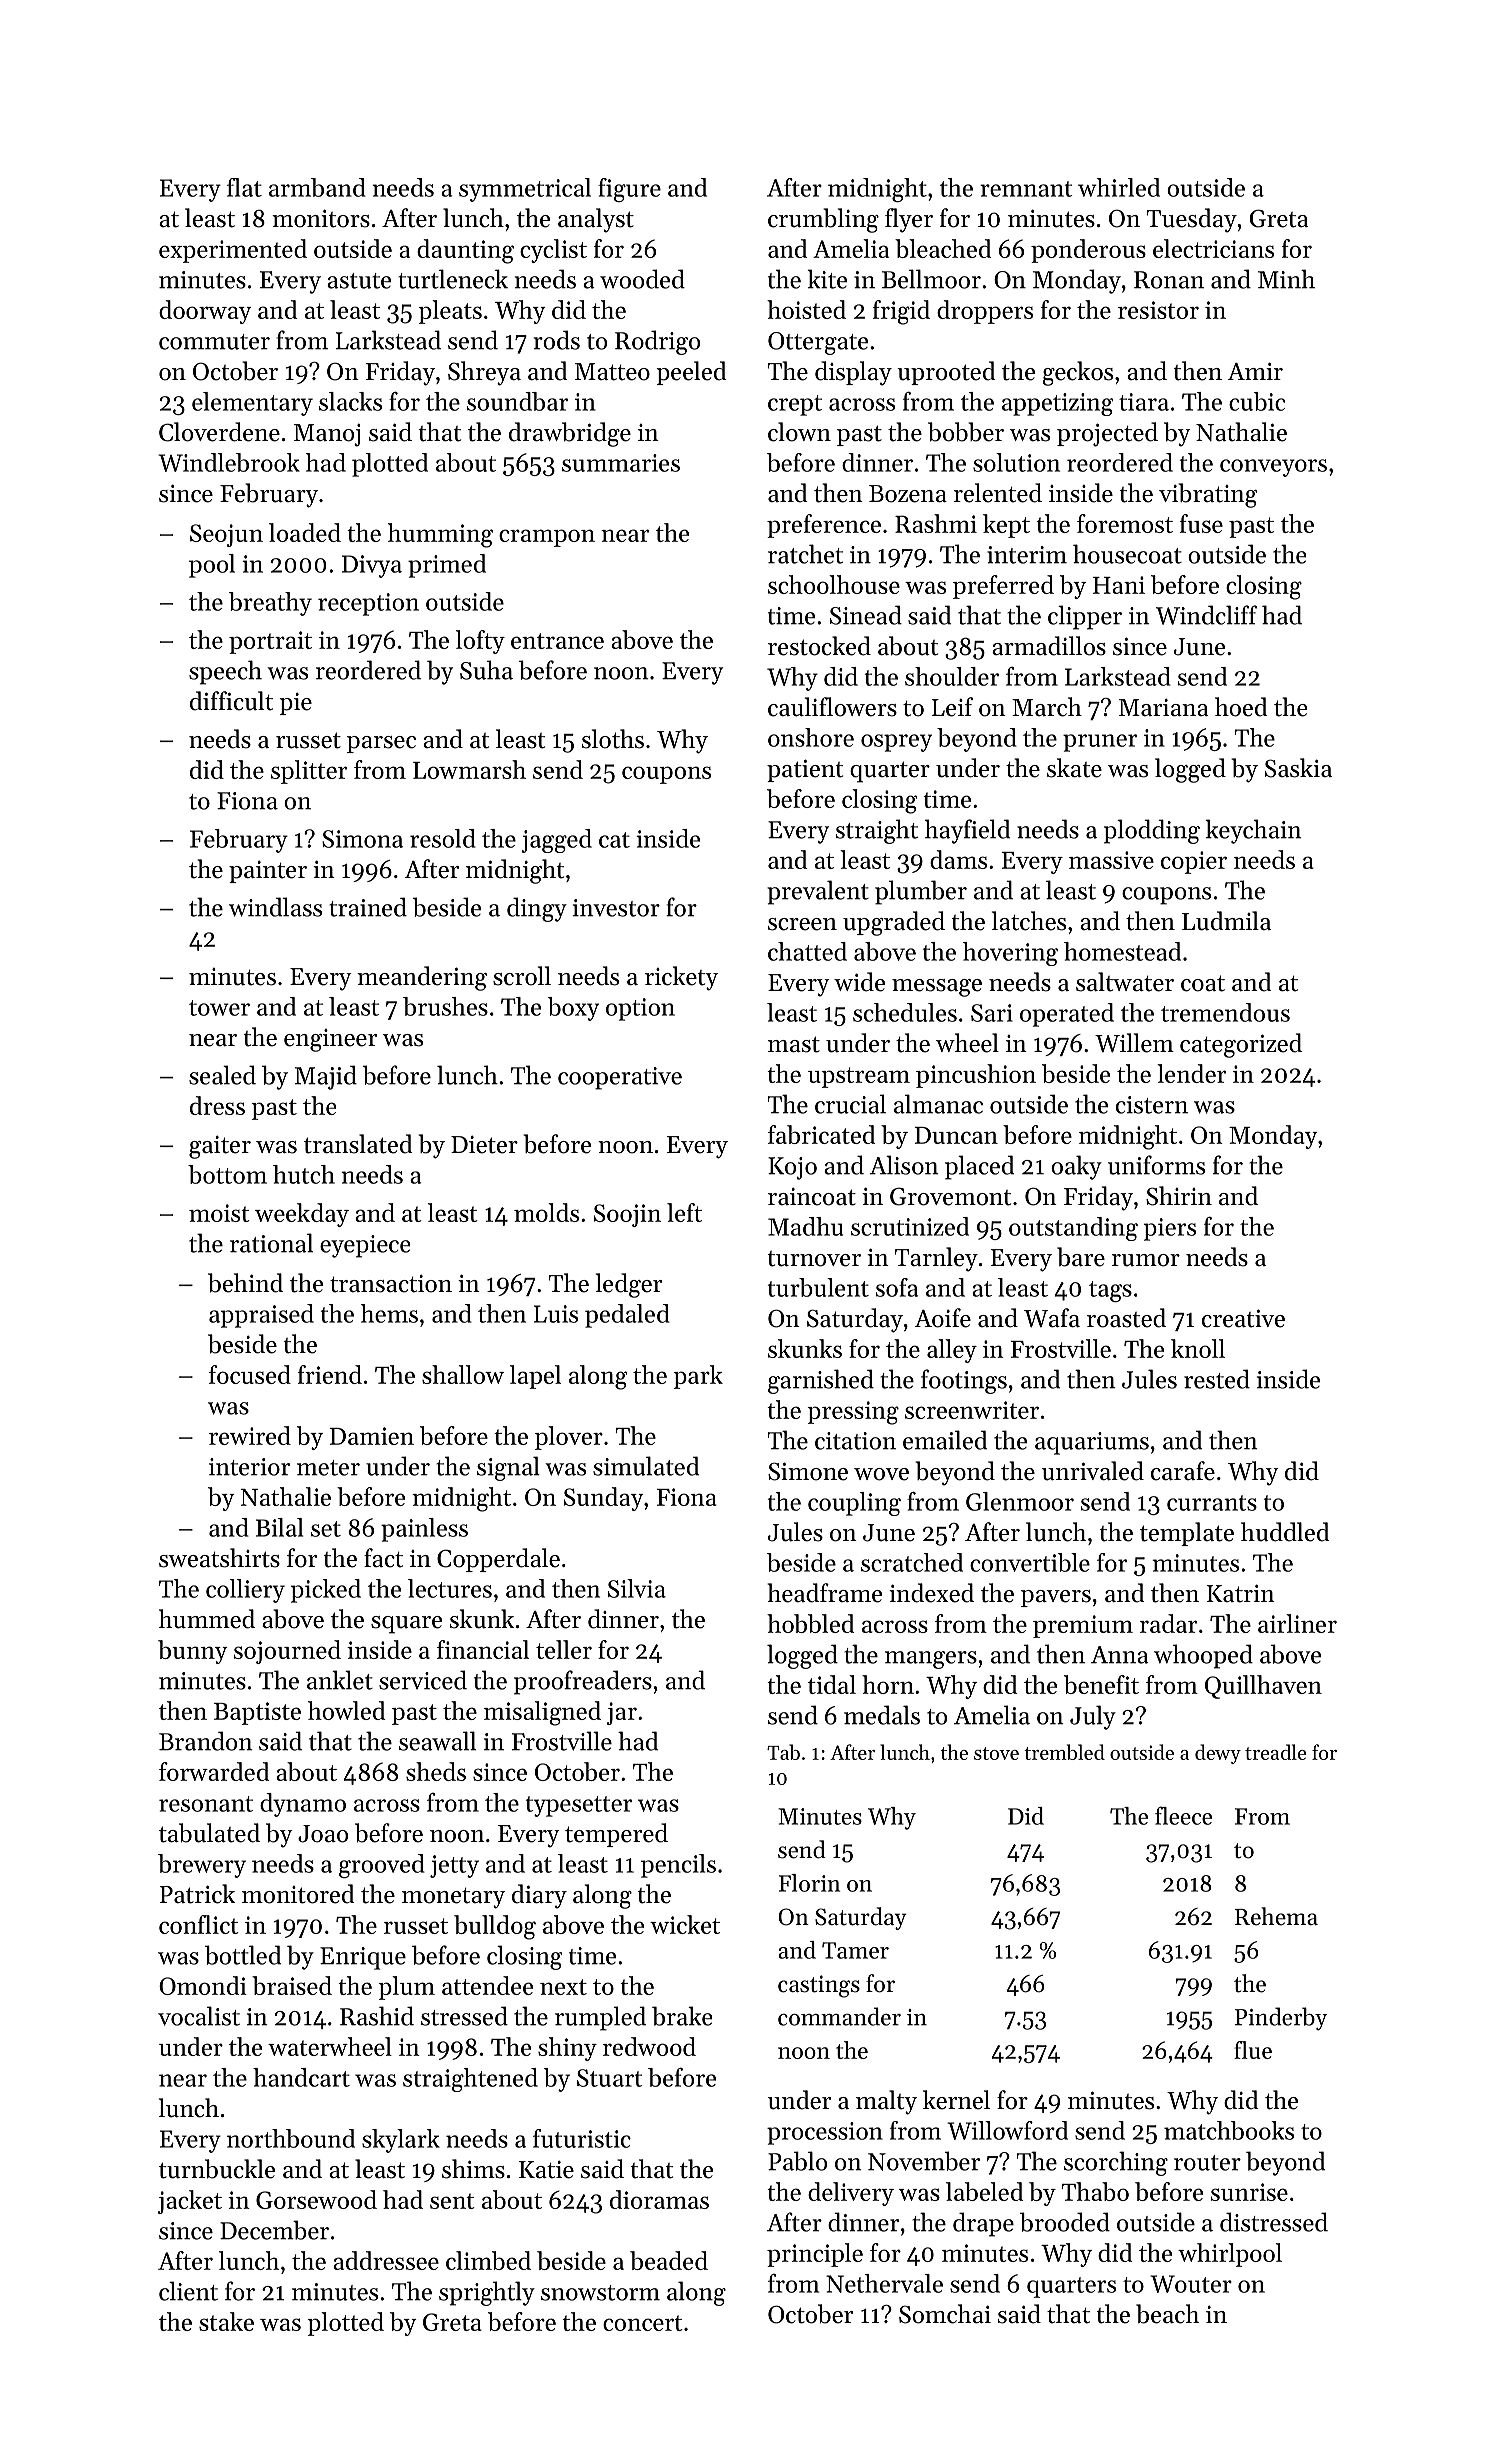 This image has height=2464, width=1496. What do you see at coordinates (1241, 1593) in the image?
I see `Katrin` at bounding box center [1241, 1593].
